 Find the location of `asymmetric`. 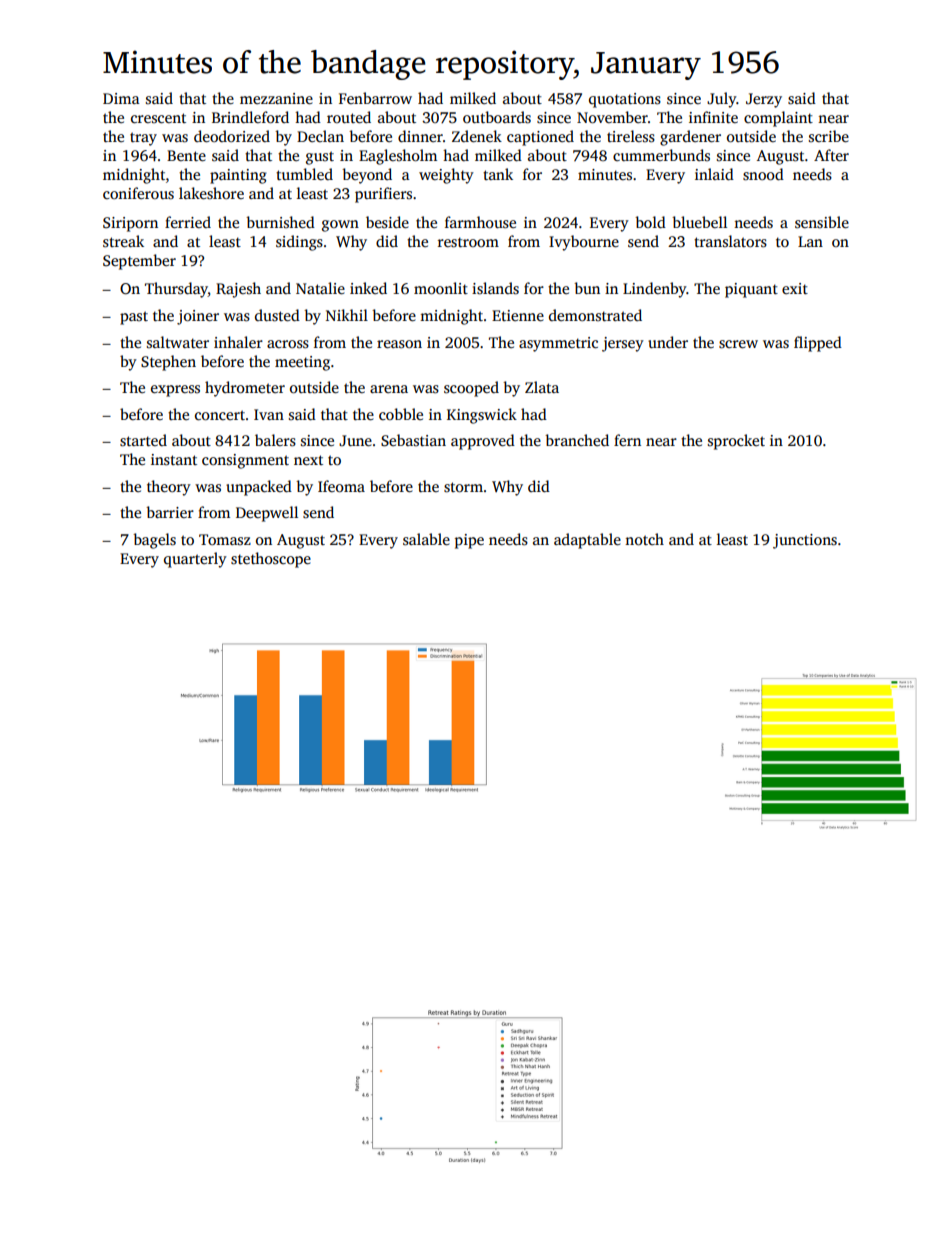

asymmetric is located at coordinates (558, 344).
